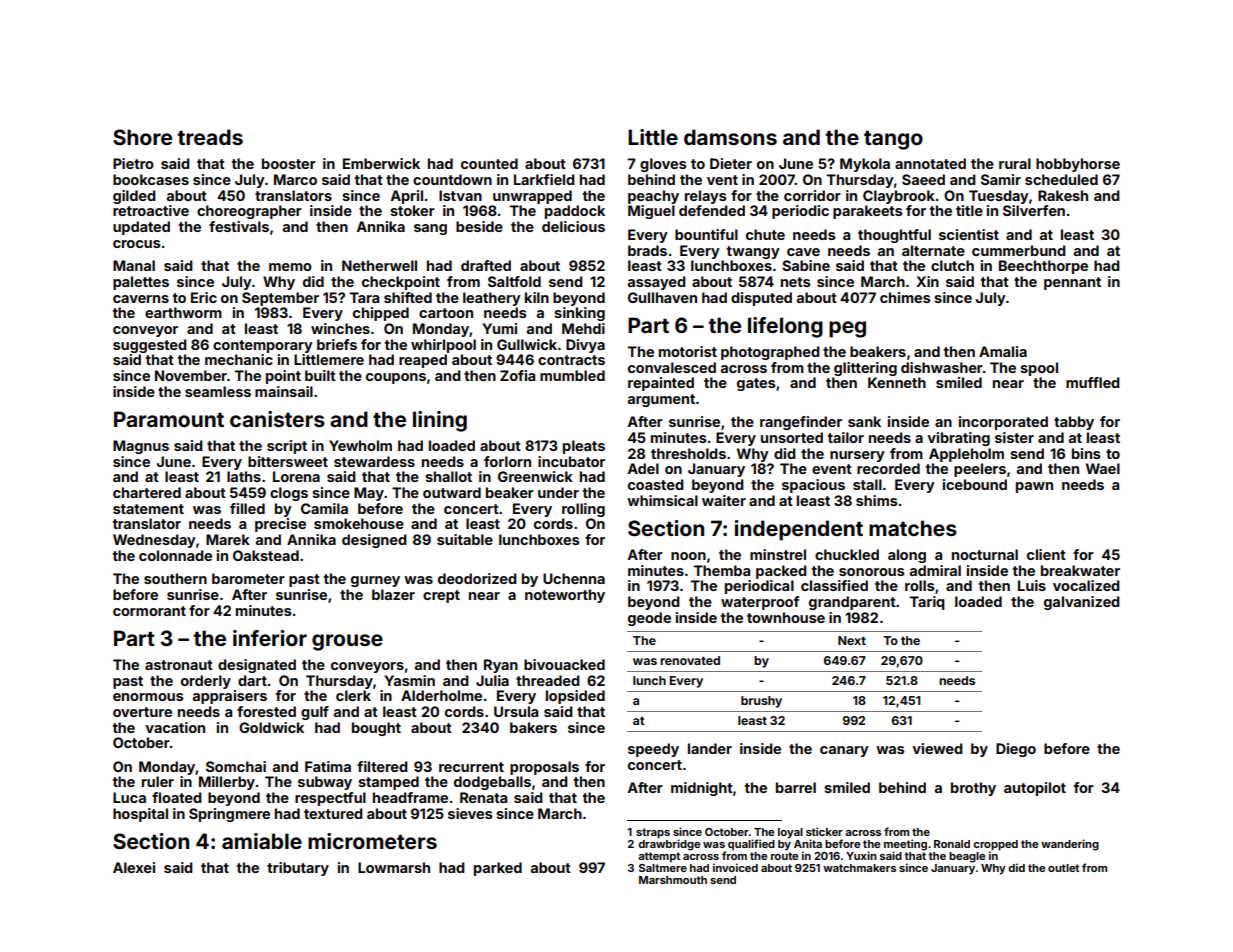  I want to click on Diego, so click(1016, 750).
